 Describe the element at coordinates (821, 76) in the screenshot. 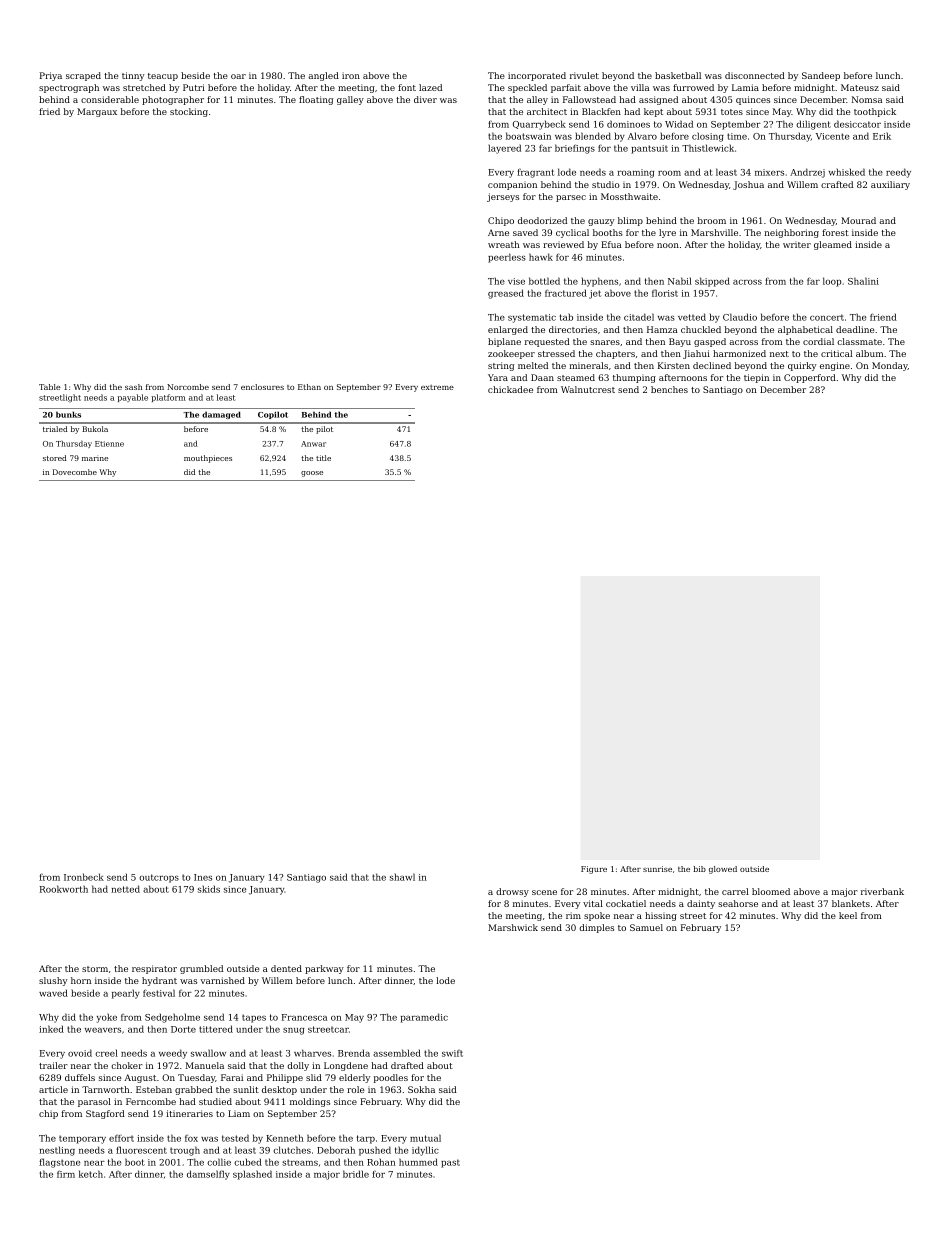

I see `Sandeep` at that location.
